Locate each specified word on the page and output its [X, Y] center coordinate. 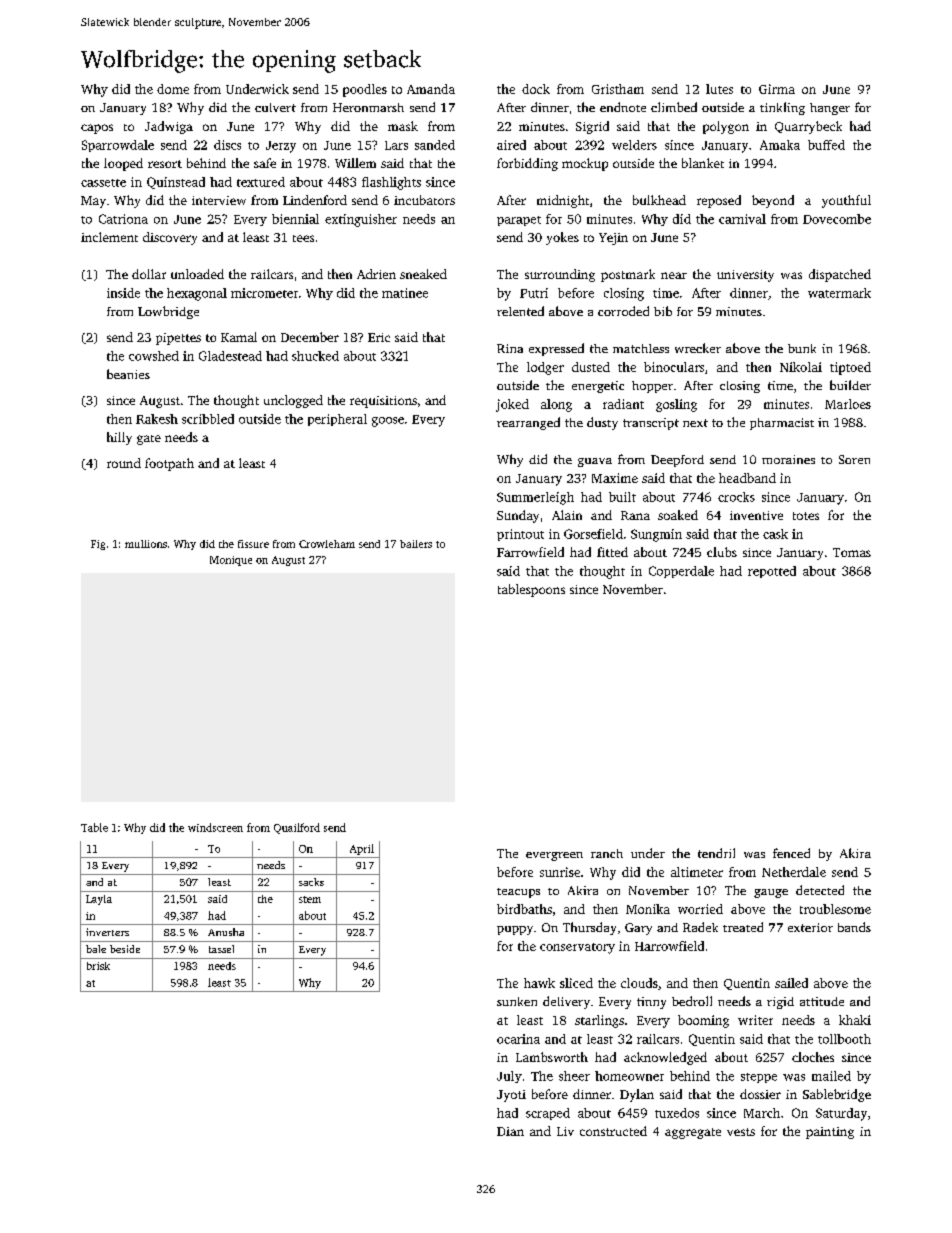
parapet [519, 221]
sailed [791, 983]
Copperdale [681, 572]
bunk [802, 348]
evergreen [554, 856]
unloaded [197, 274]
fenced [791, 853]
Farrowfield [530, 552]
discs [227, 145]
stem [310, 899]
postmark [628, 275]
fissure [253, 544]
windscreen [215, 827]
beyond [773, 201]
